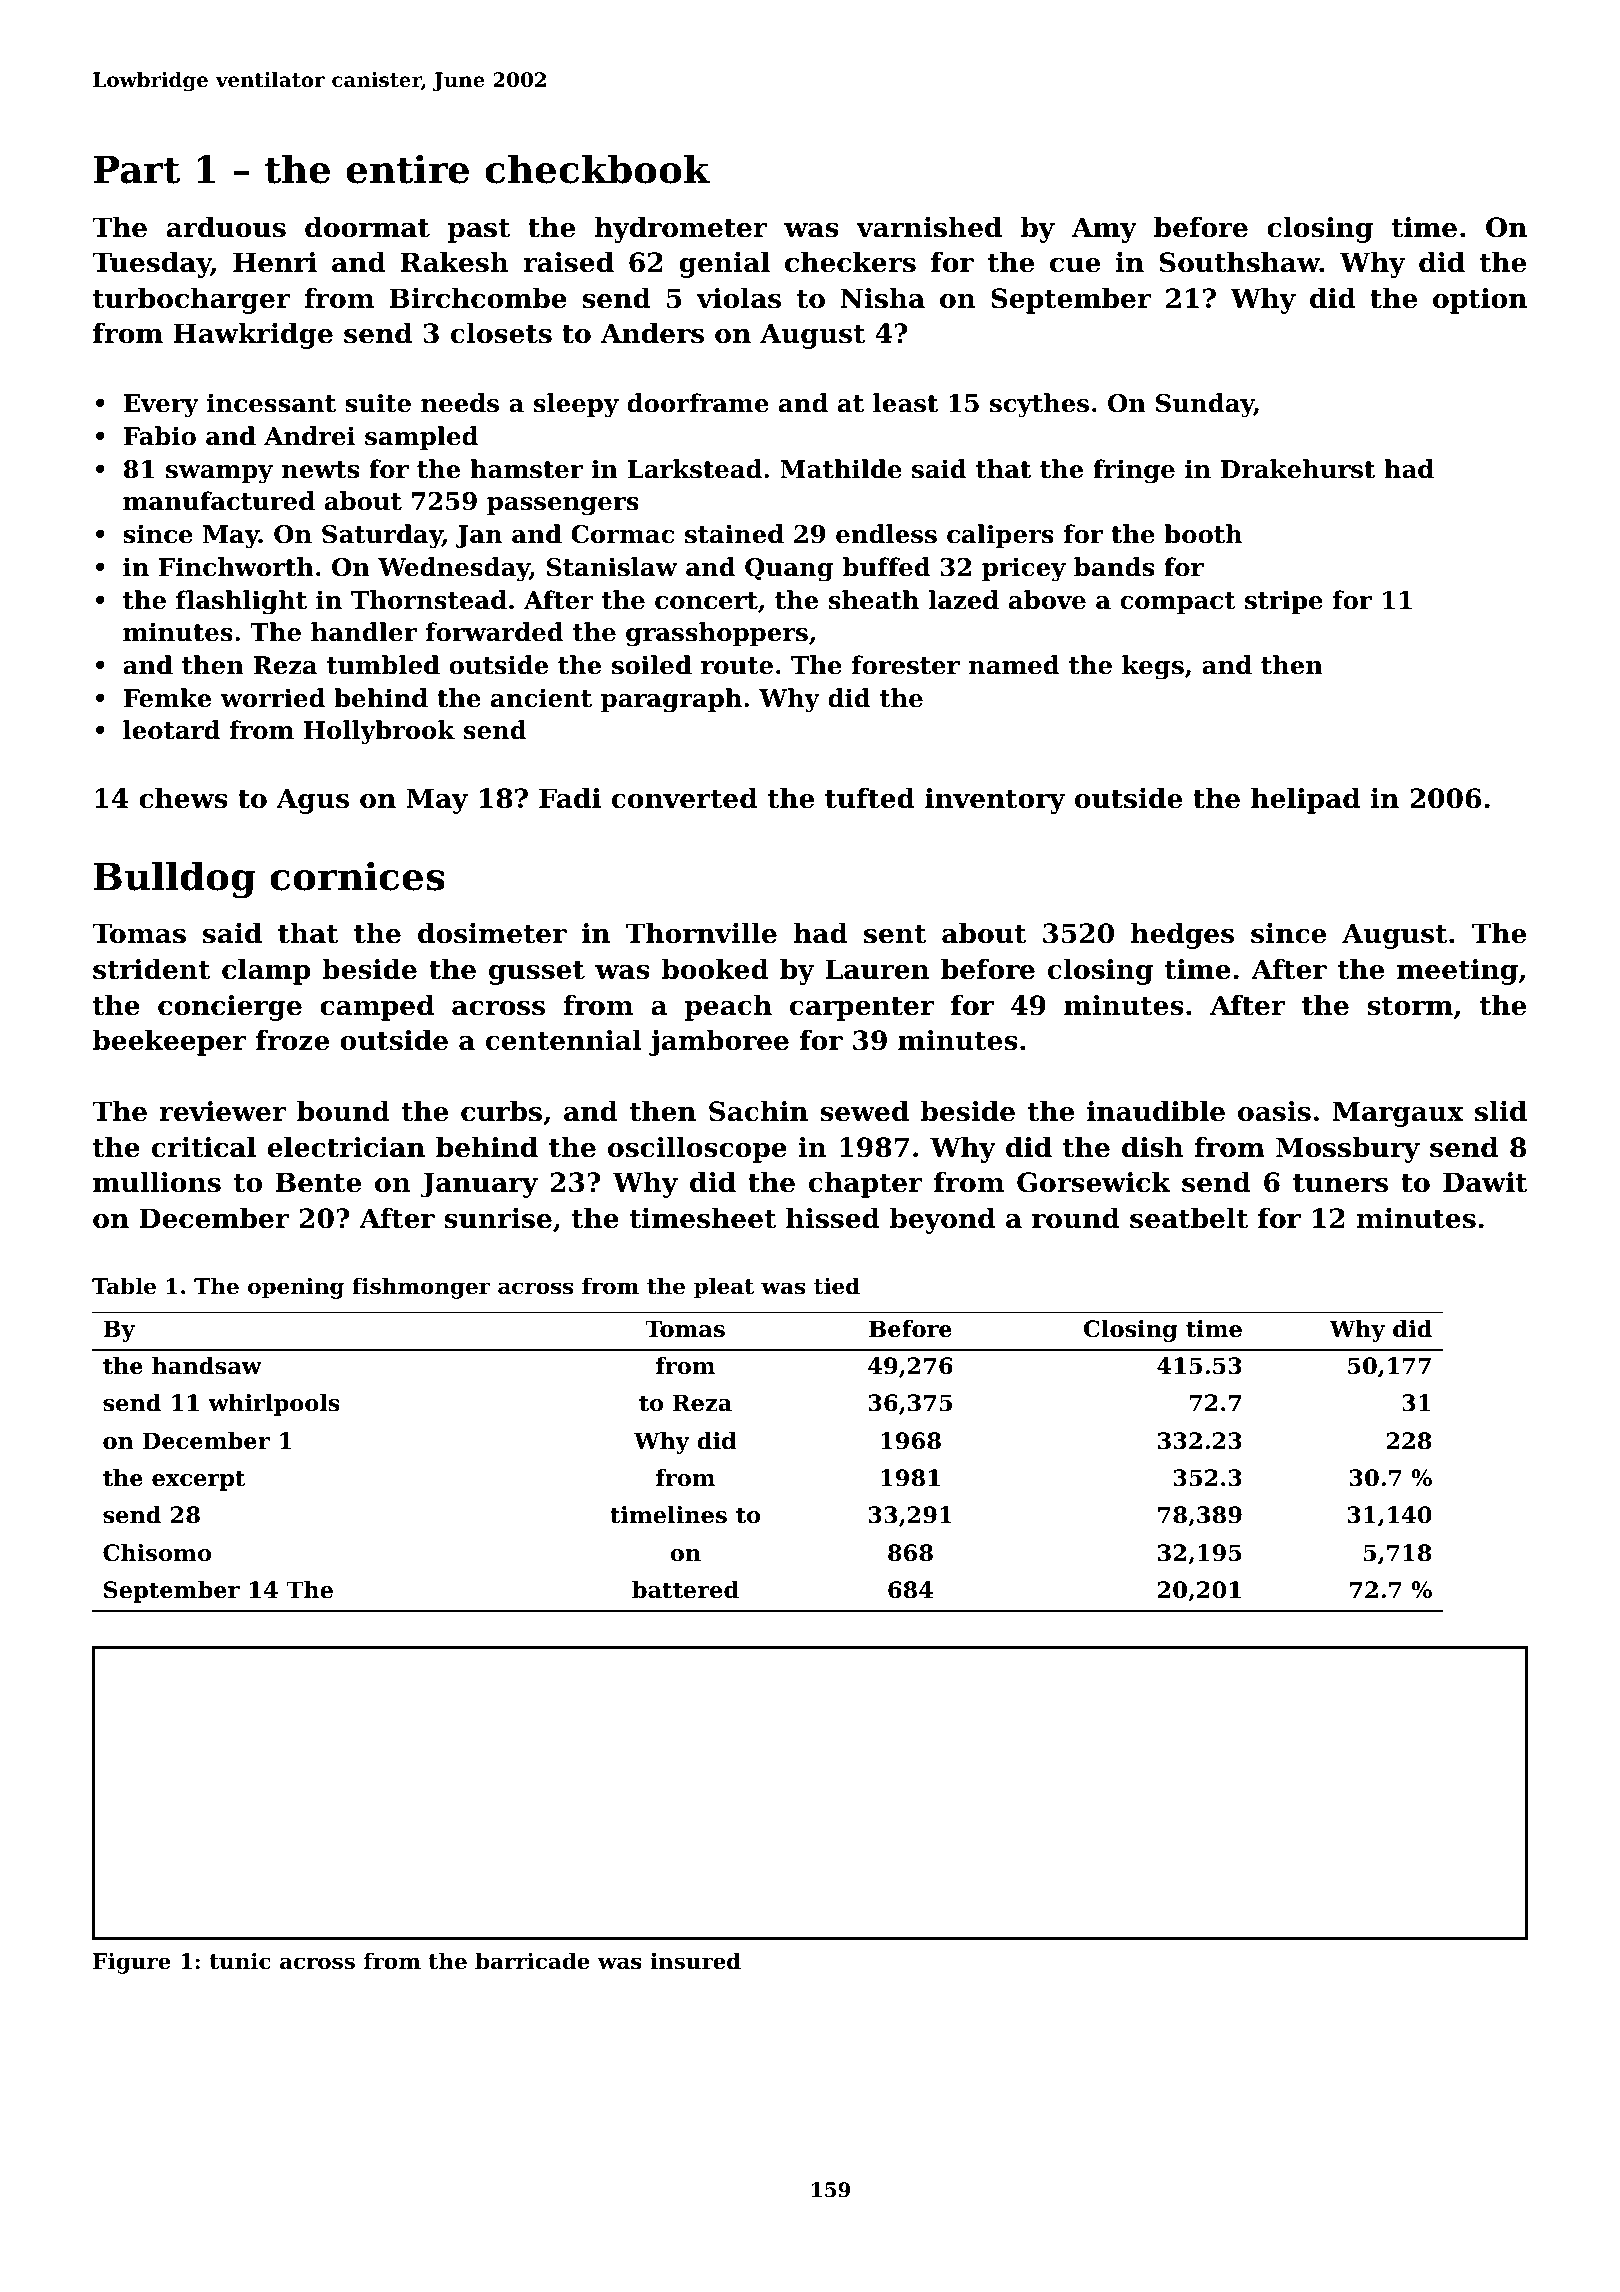 The height and width of the page is (2292, 1620). What do you see at coordinates (850, 262) in the page?
I see `checkers` at bounding box center [850, 262].
